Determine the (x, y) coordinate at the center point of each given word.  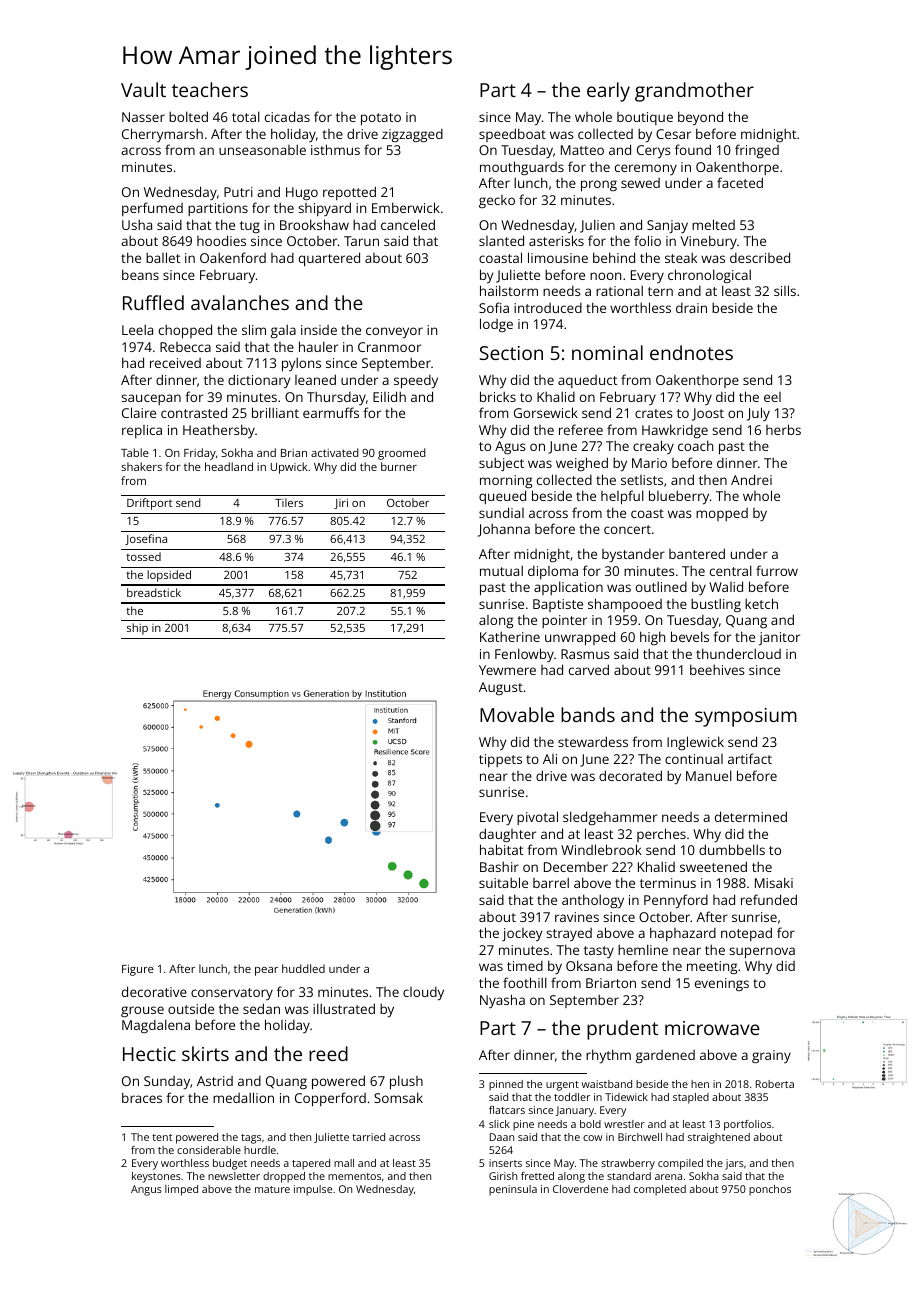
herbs (783, 429)
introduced (548, 308)
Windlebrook (601, 849)
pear (266, 971)
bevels (690, 636)
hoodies (221, 240)
